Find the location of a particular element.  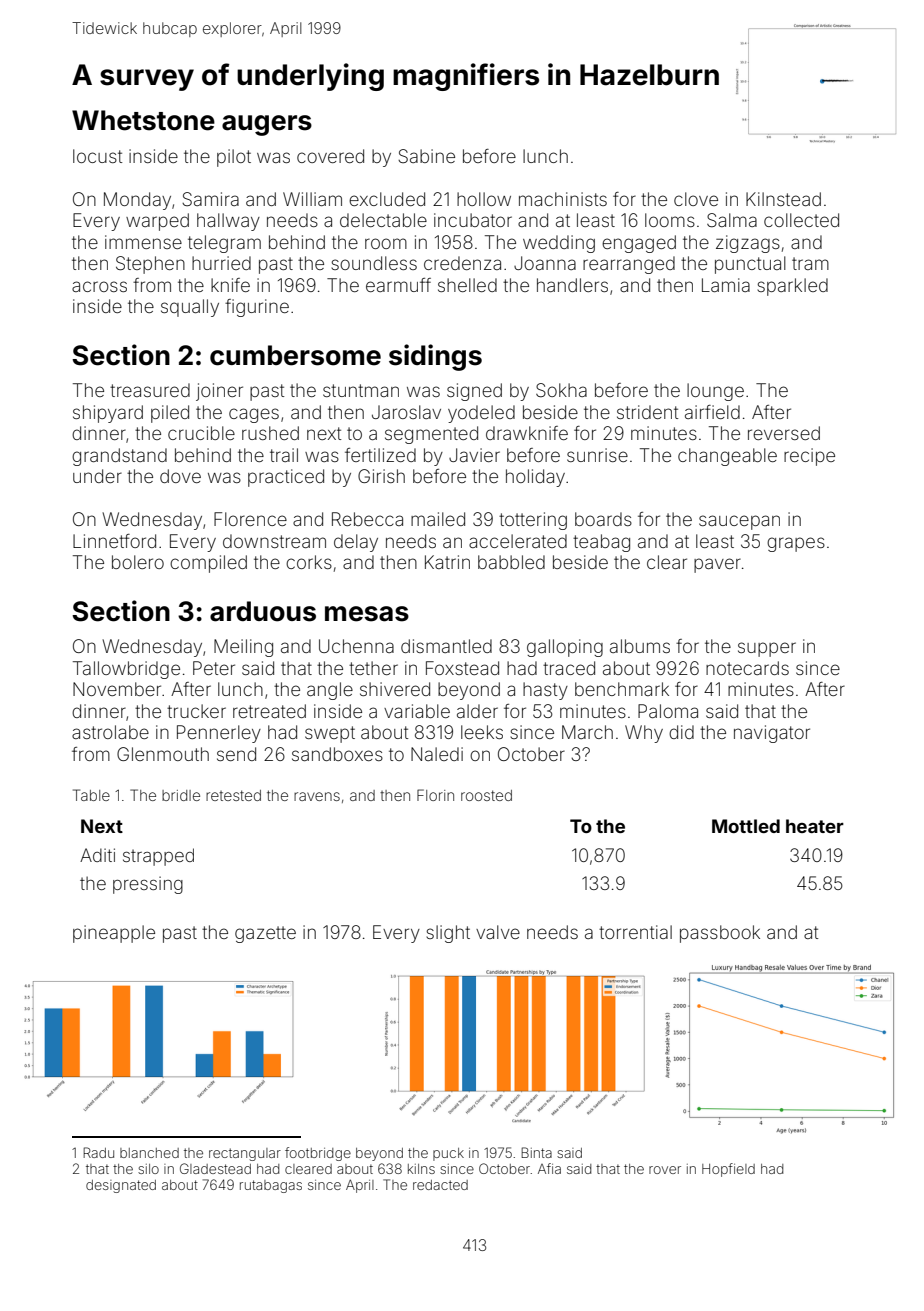

augers is located at coordinates (267, 125).
